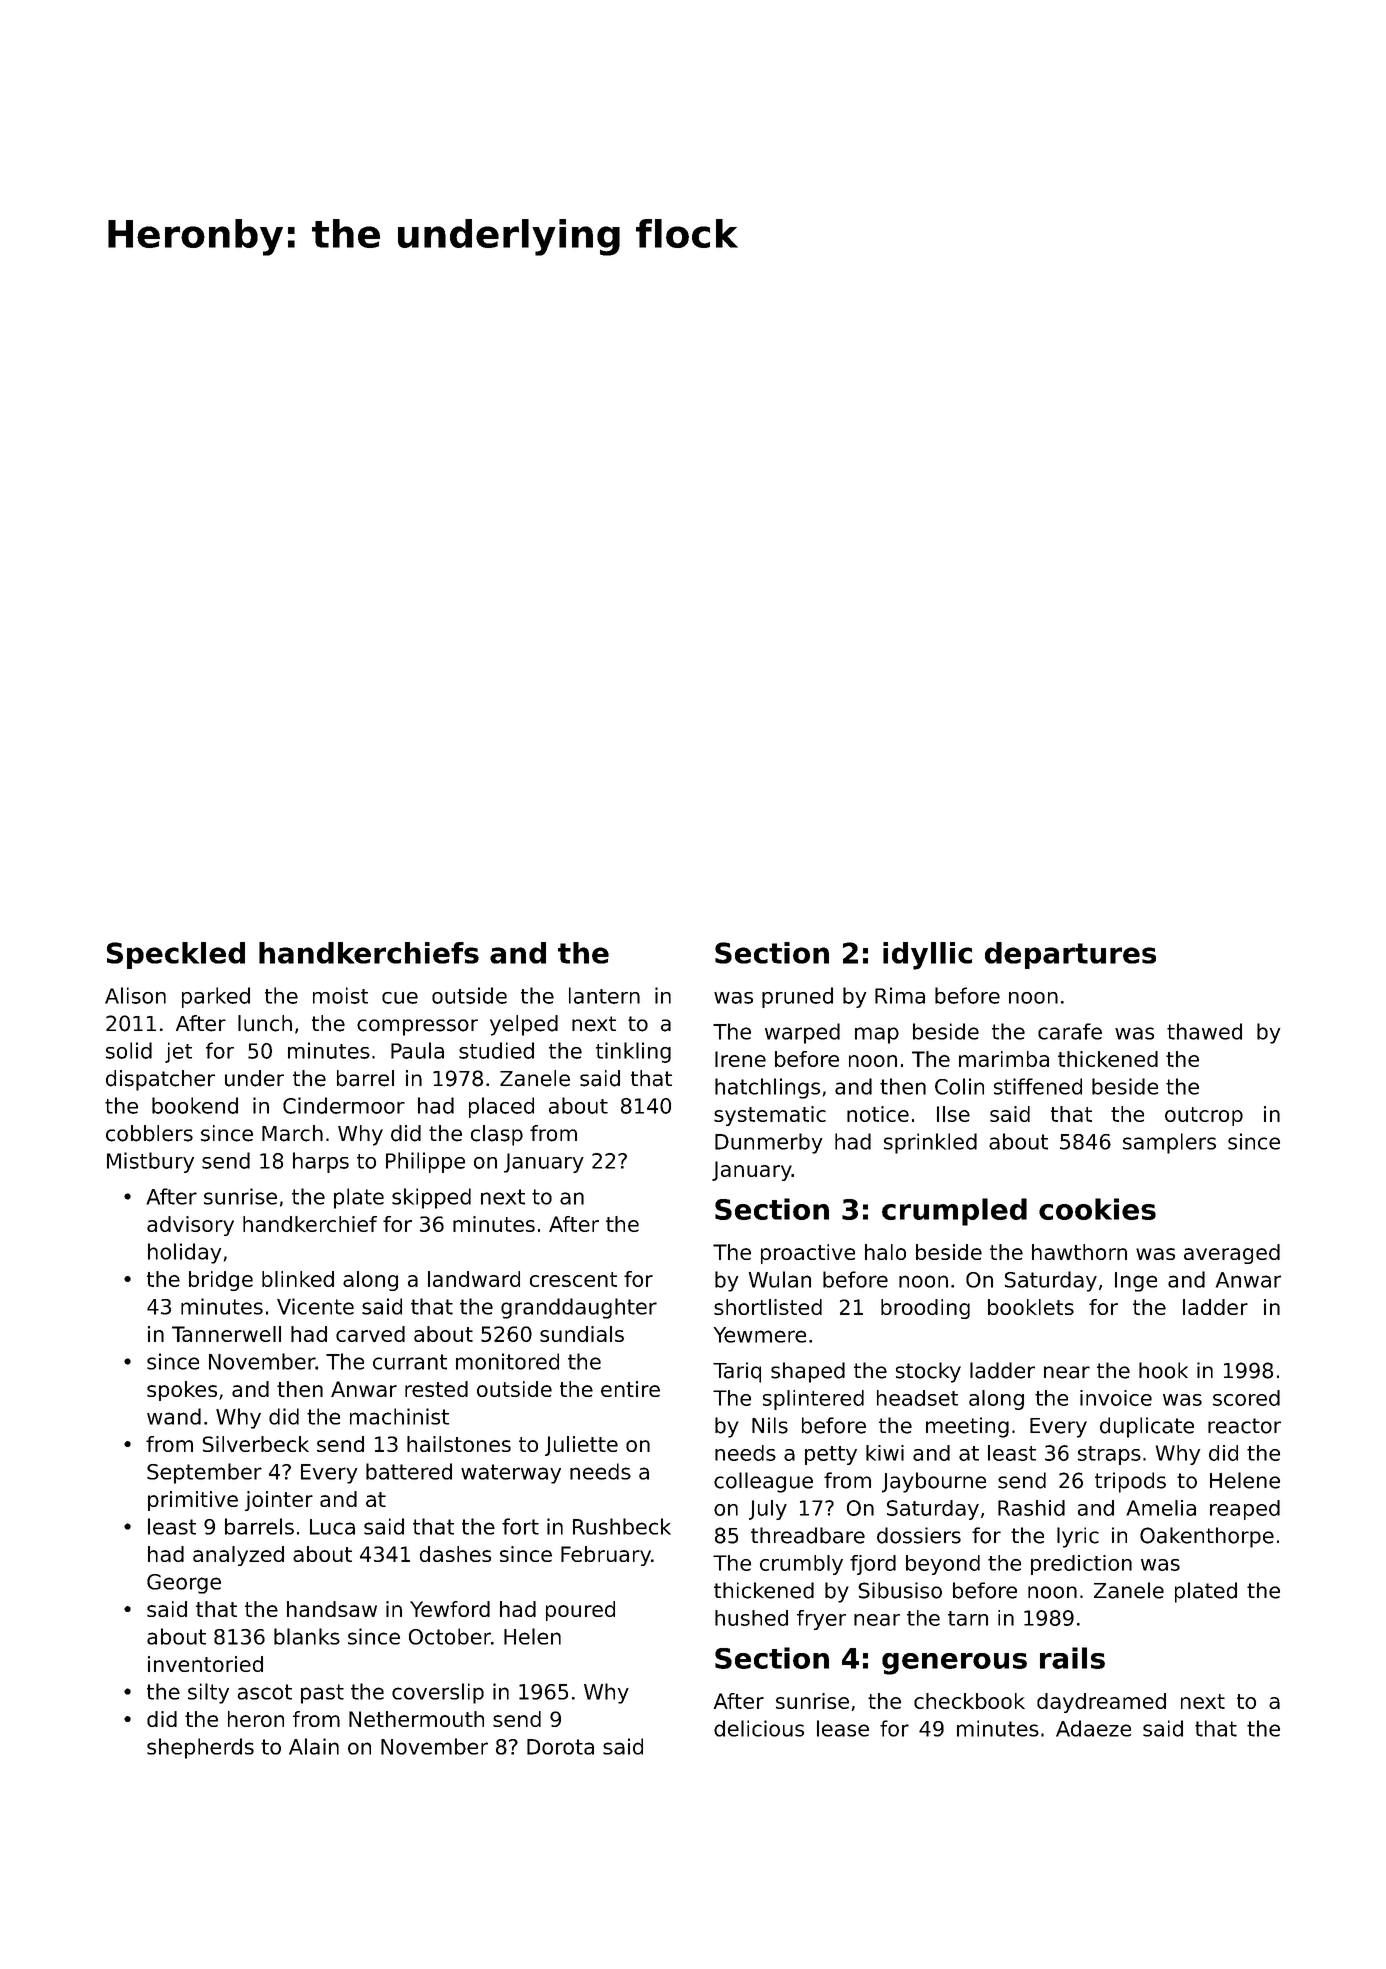 The height and width of the document is (1969, 1386). I want to click on delicious, so click(759, 1728).
